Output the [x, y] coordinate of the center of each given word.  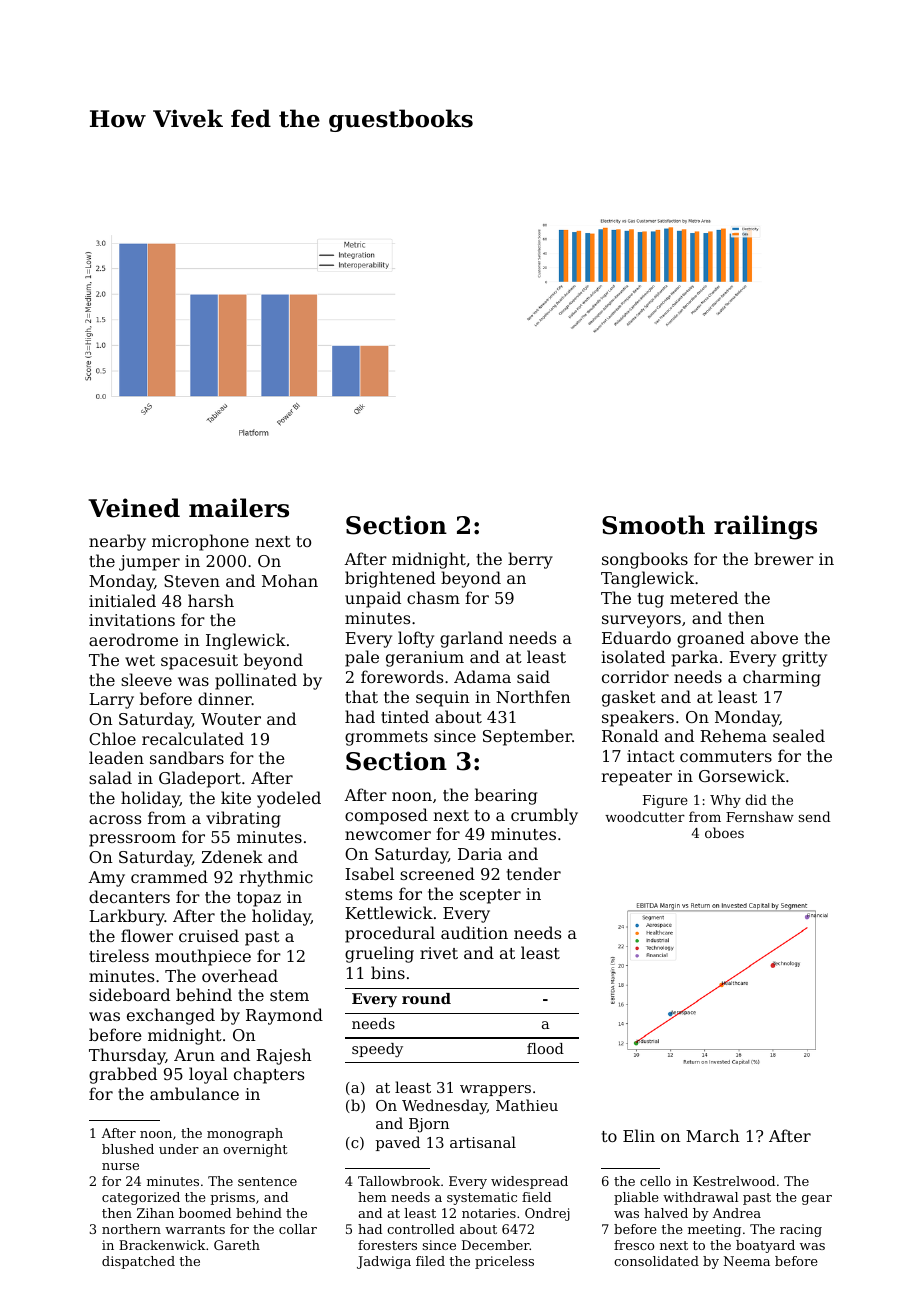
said [533, 676]
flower [147, 935]
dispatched [138, 1262]
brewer [784, 558]
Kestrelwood [734, 1181]
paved [398, 1143]
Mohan [290, 580]
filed [430, 1261]
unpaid [373, 599]
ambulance [194, 1093]
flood [545, 1048]
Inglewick [246, 641]
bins [388, 972]
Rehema [733, 735]
